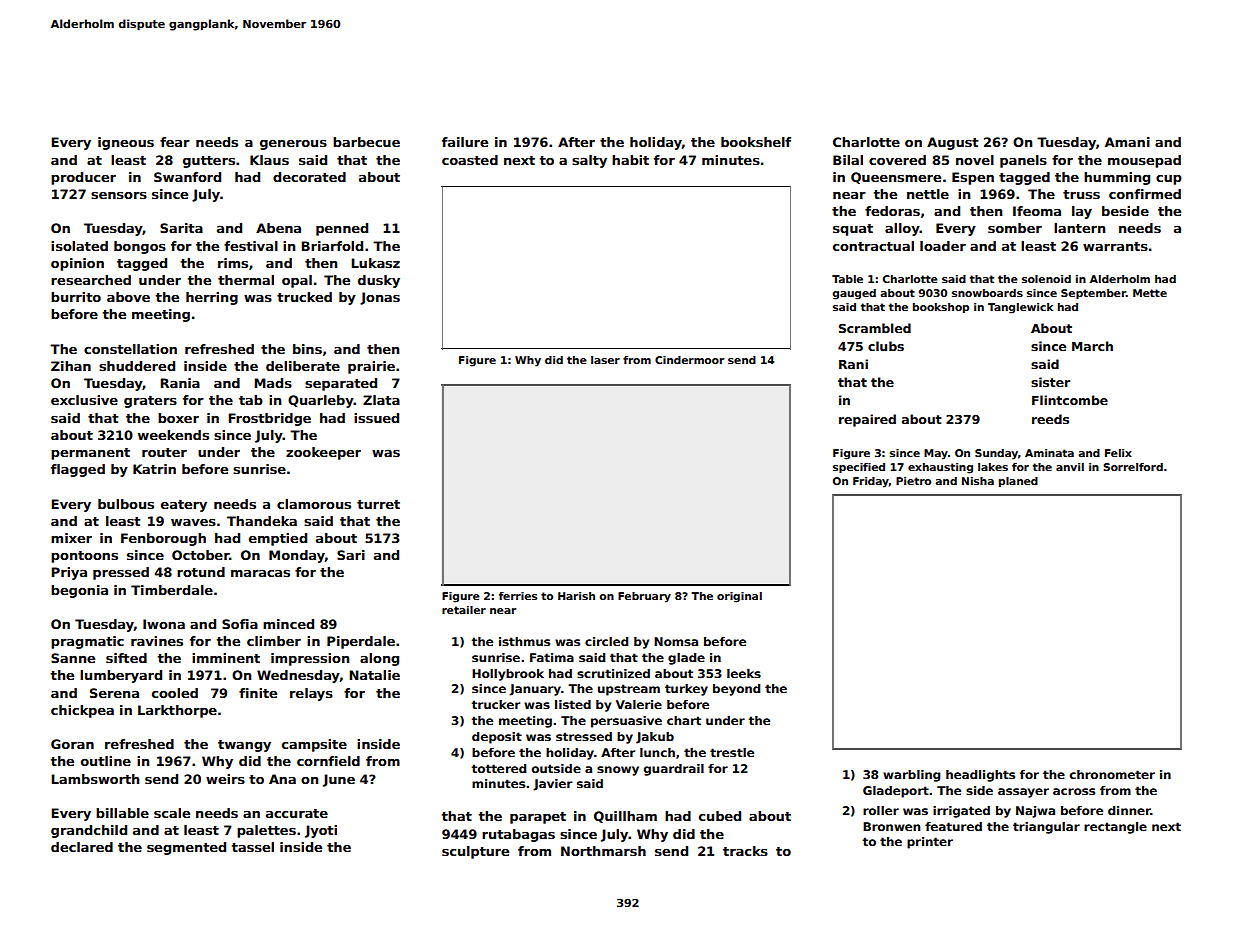 The width and height of the image is (1233, 952). What do you see at coordinates (1079, 228) in the image?
I see `lantern` at bounding box center [1079, 228].
